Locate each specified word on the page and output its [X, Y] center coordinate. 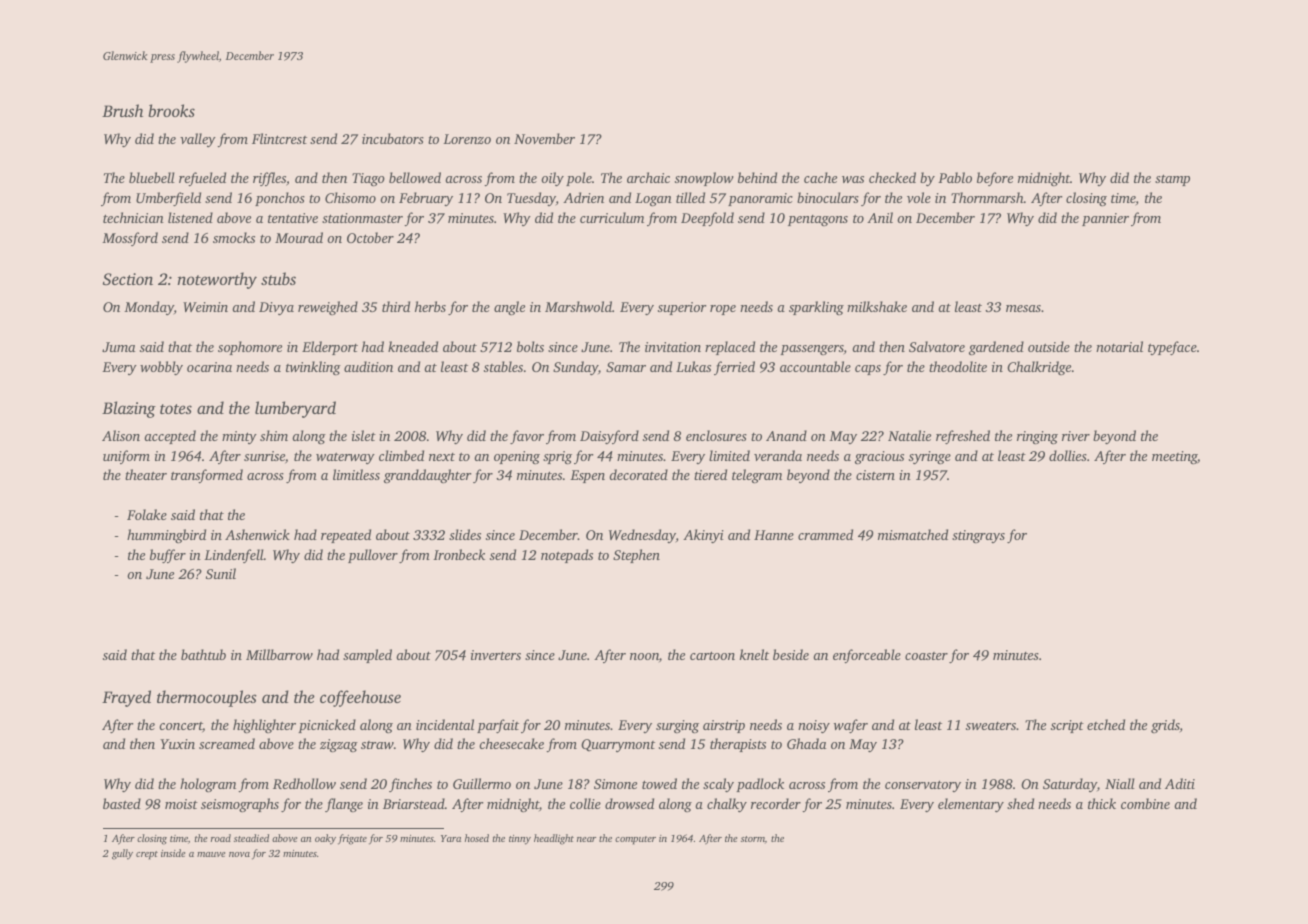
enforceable [867, 656]
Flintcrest [279, 138]
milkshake [877, 306]
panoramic [760, 199]
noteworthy [217, 280]
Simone [615, 784]
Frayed [126, 698]
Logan [653, 200]
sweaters [991, 726]
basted [122, 803]
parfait [498, 726]
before [995, 179]
